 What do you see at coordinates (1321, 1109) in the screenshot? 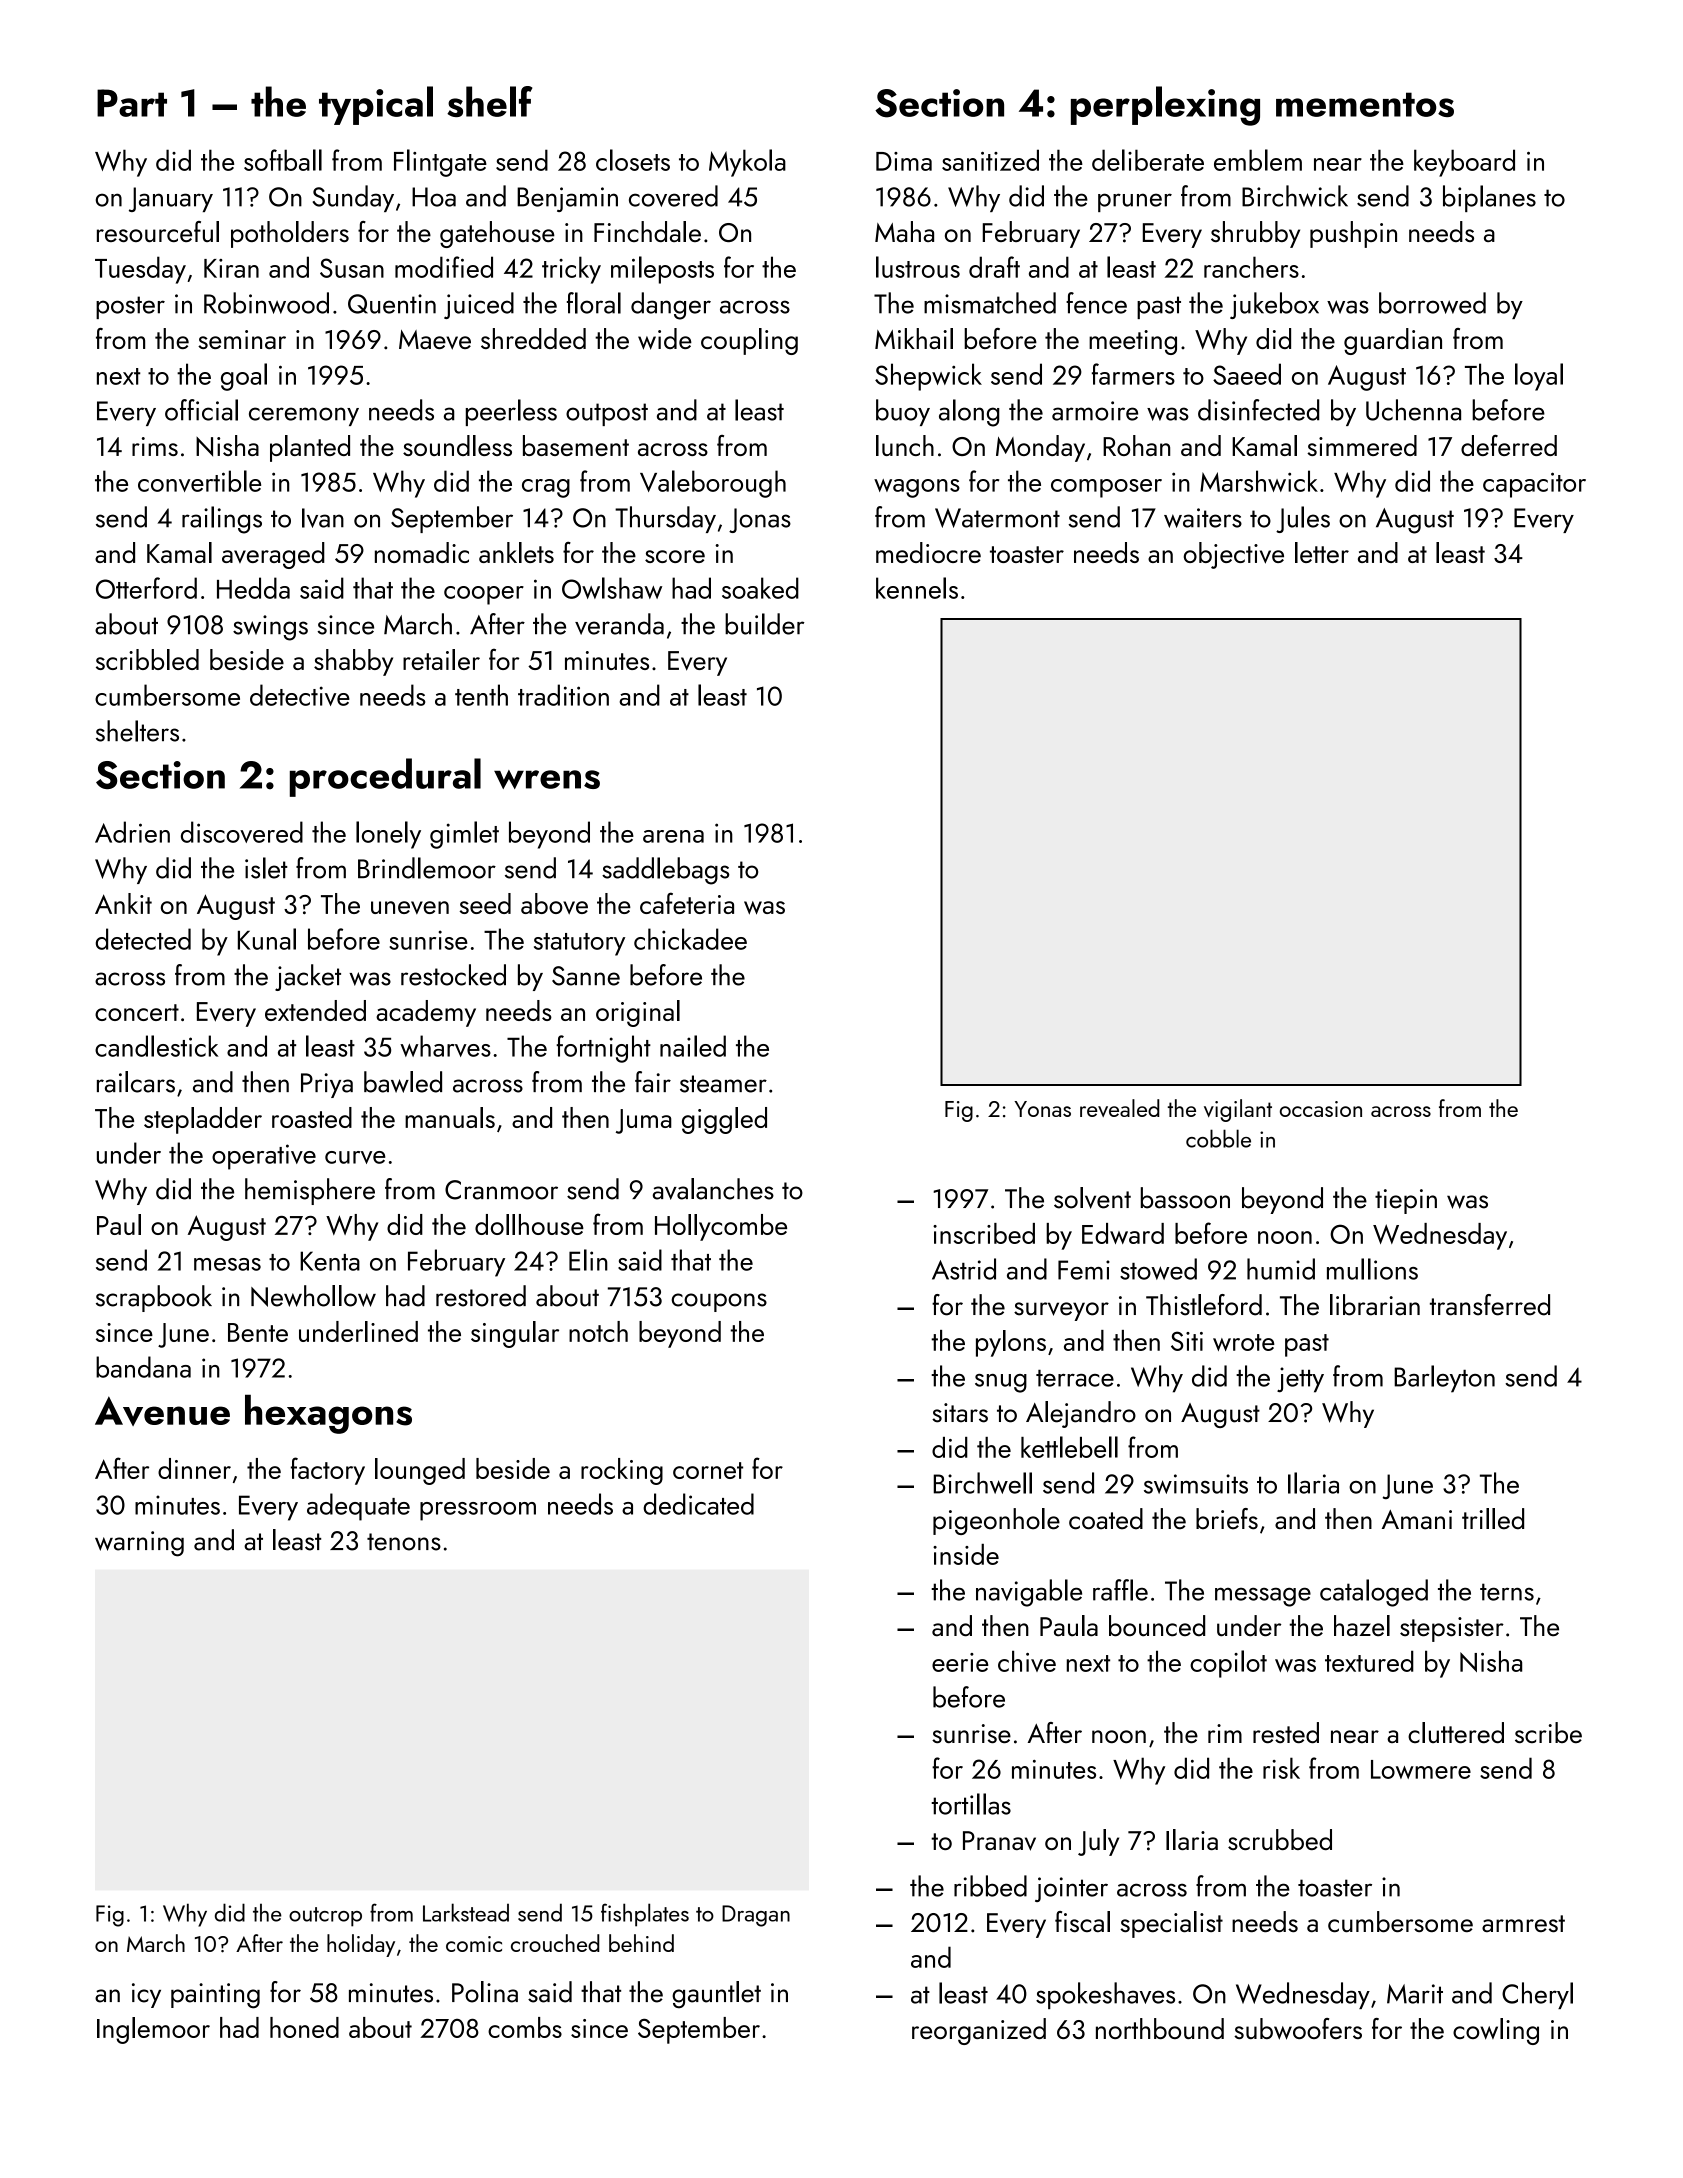
I see `occasion` at bounding box center [1321, 1109].
